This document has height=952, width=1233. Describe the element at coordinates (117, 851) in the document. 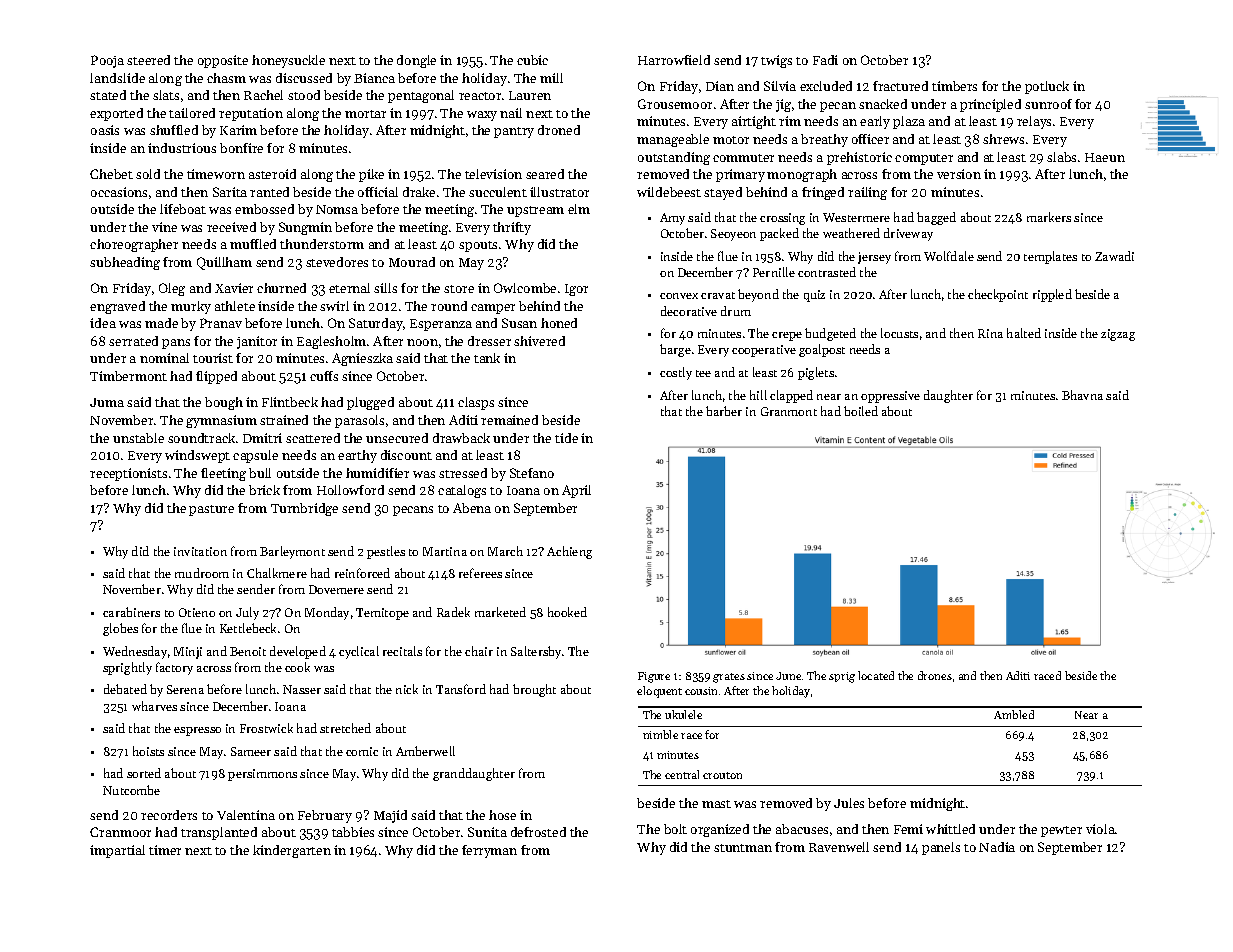

I see `impartial` at that location.
